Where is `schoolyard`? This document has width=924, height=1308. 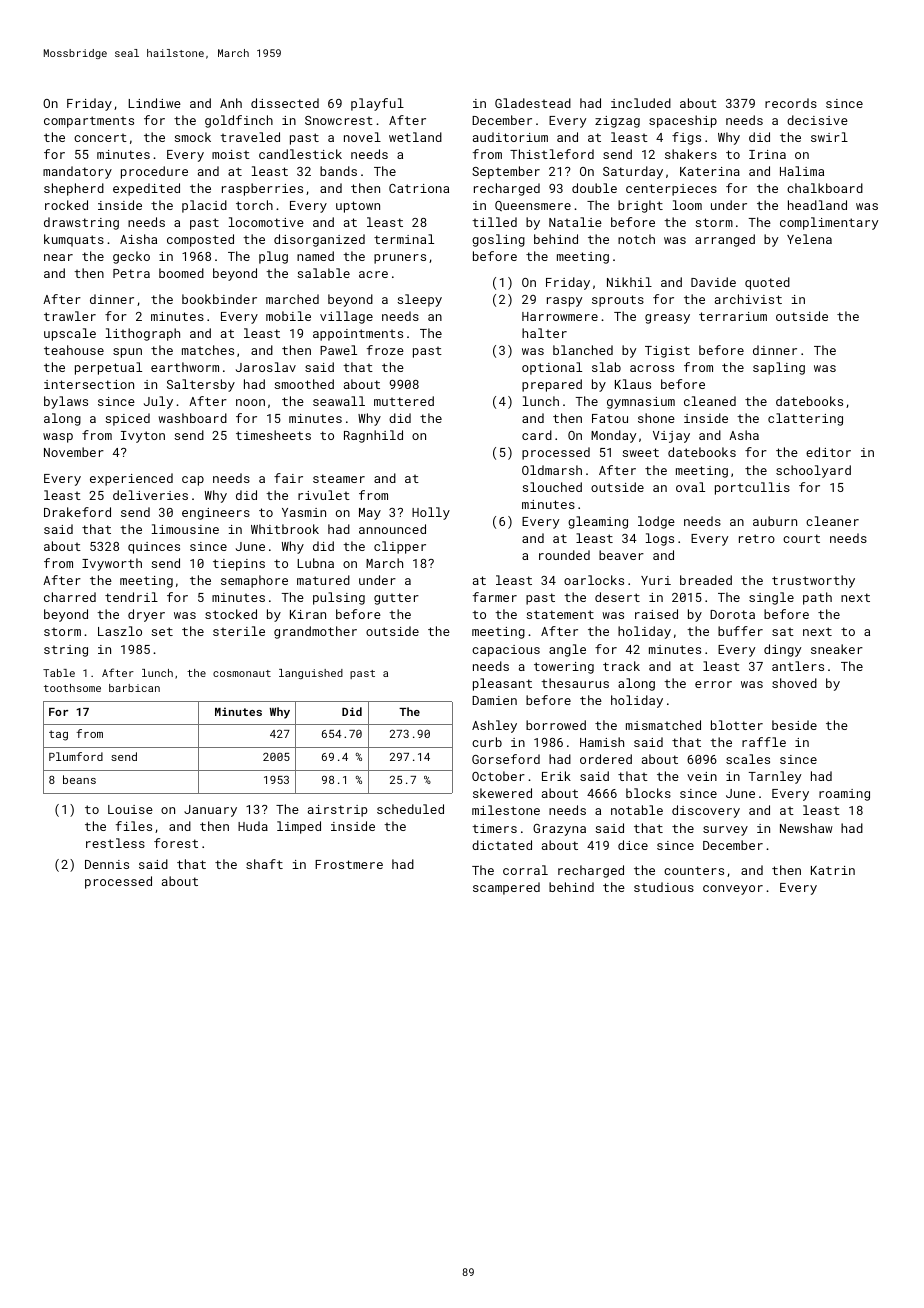
schoolyard is located at coordinates (813, 471).
